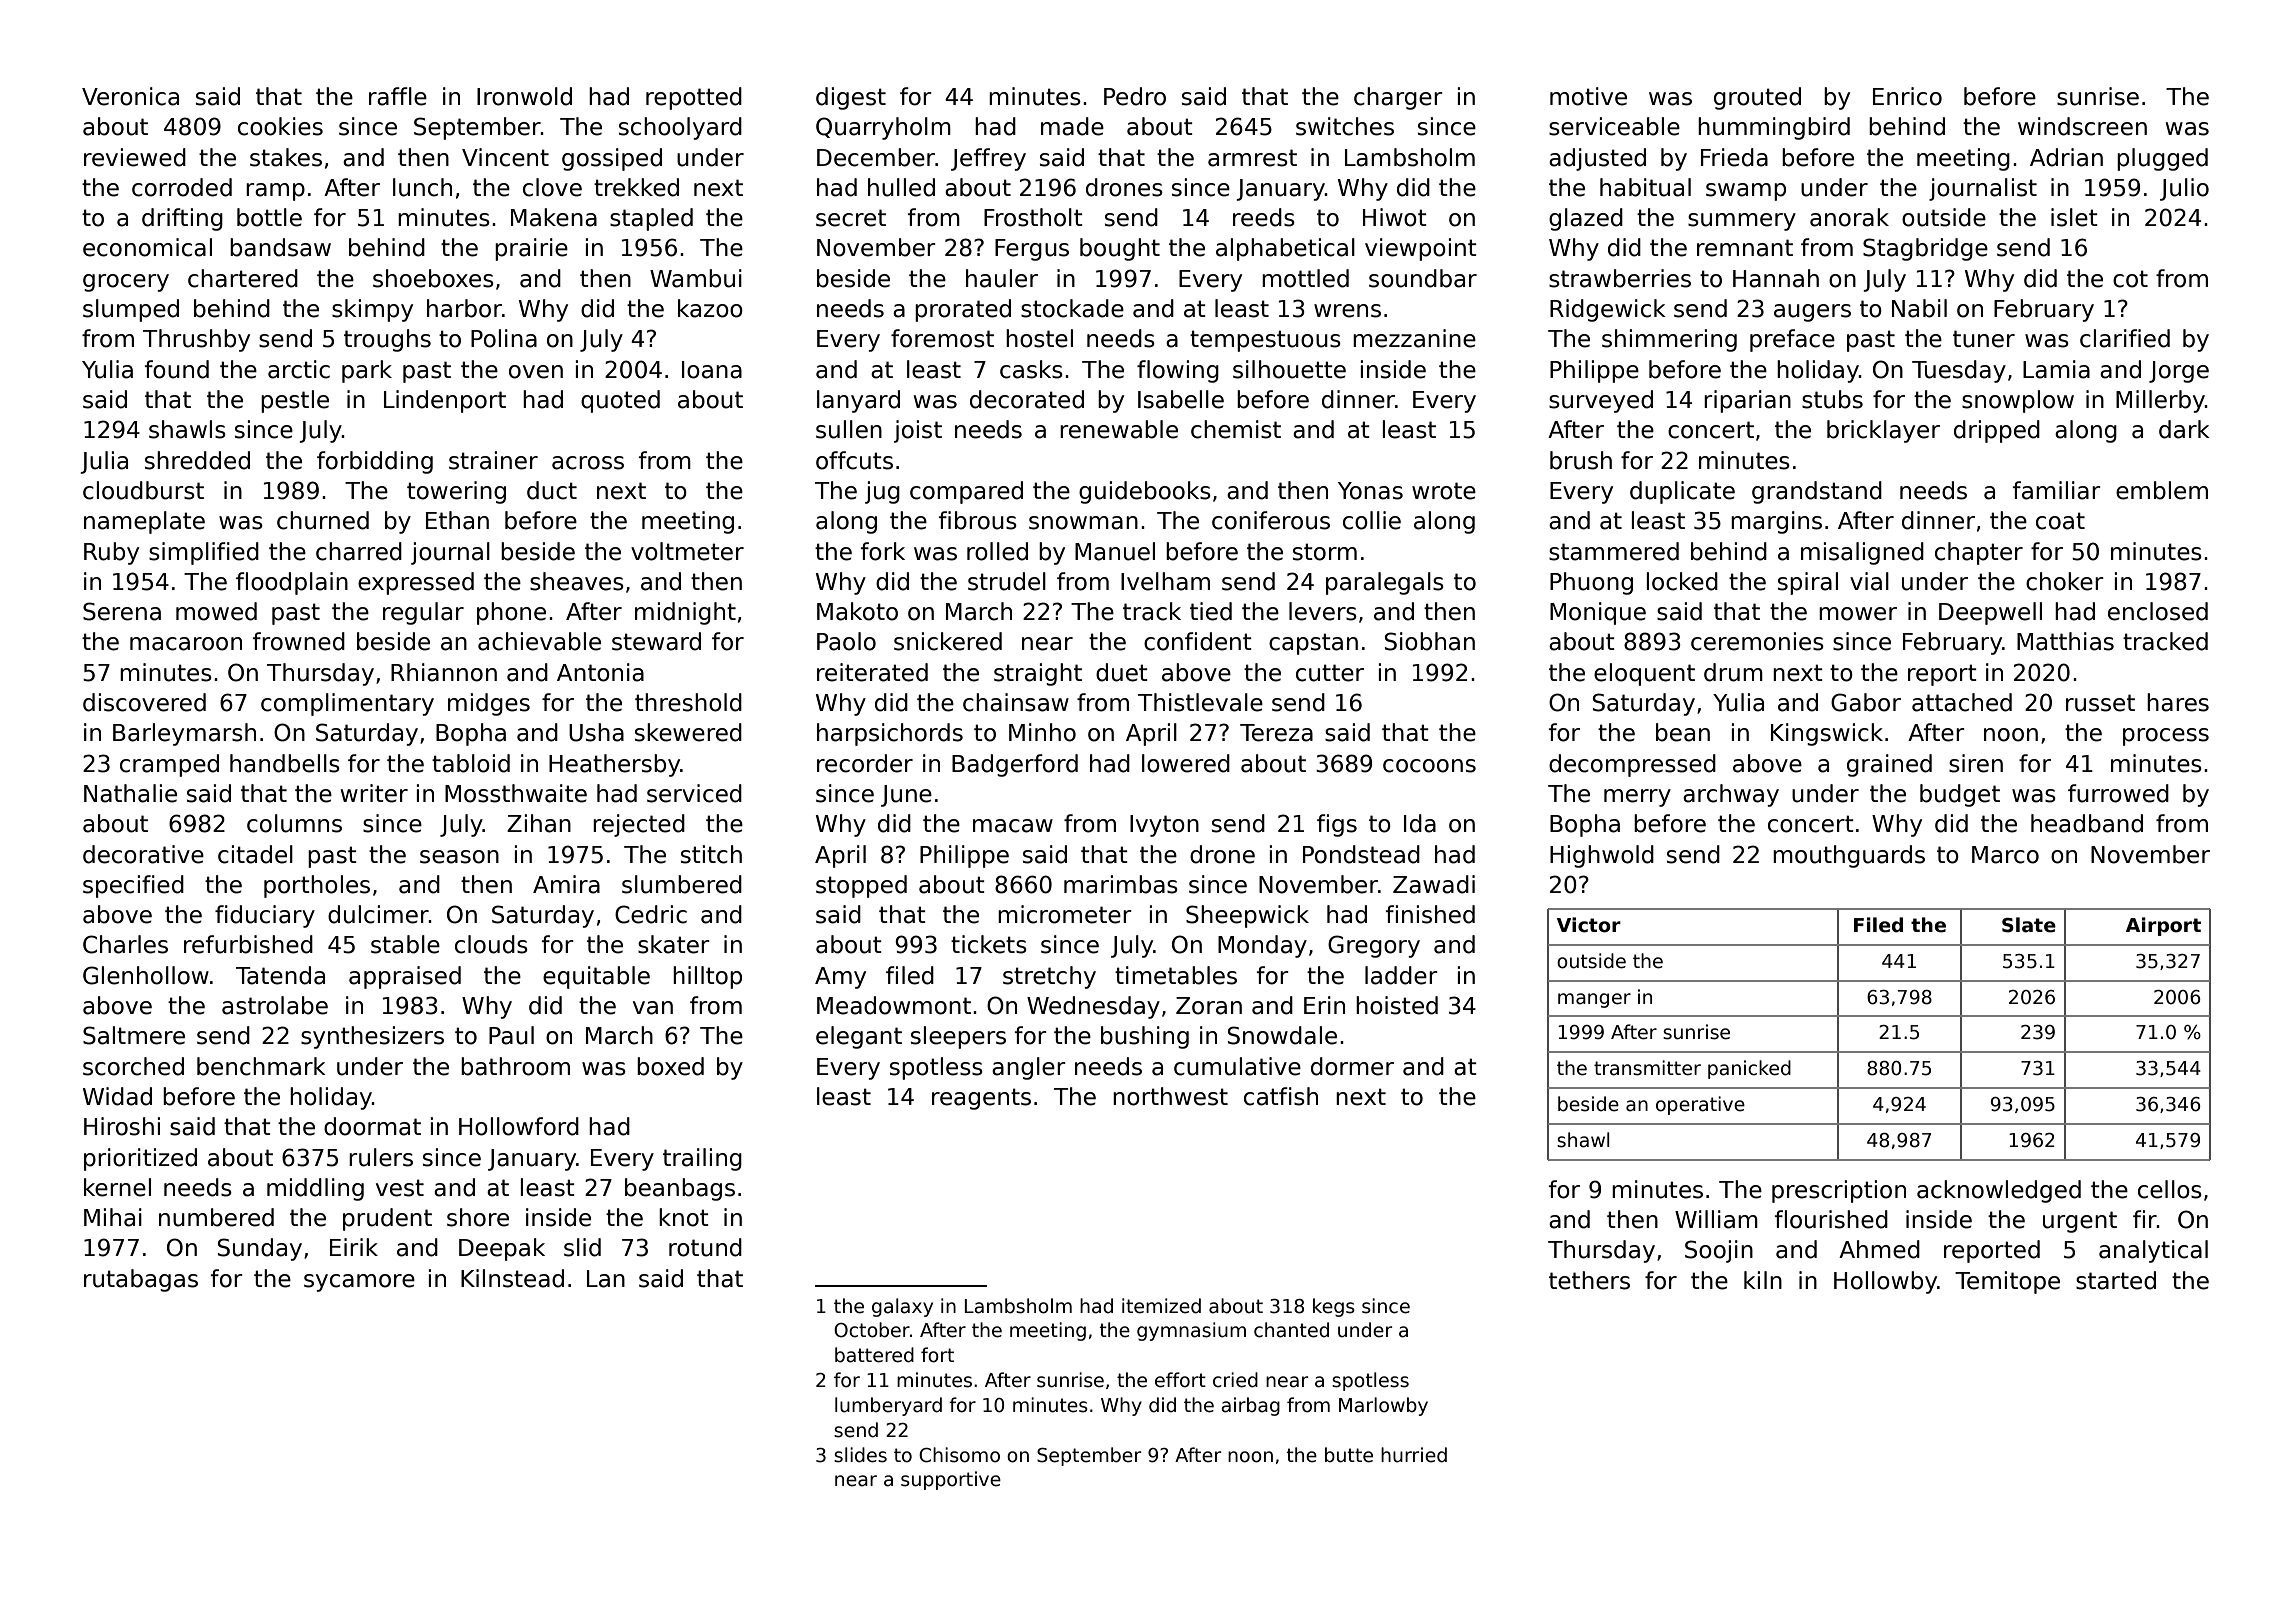 This screenshot has height=1620, width=2292. What do you see at coordinates (265, 916) in the screenshot?
I see `fiduciary` at bounding box center [265, 916].
